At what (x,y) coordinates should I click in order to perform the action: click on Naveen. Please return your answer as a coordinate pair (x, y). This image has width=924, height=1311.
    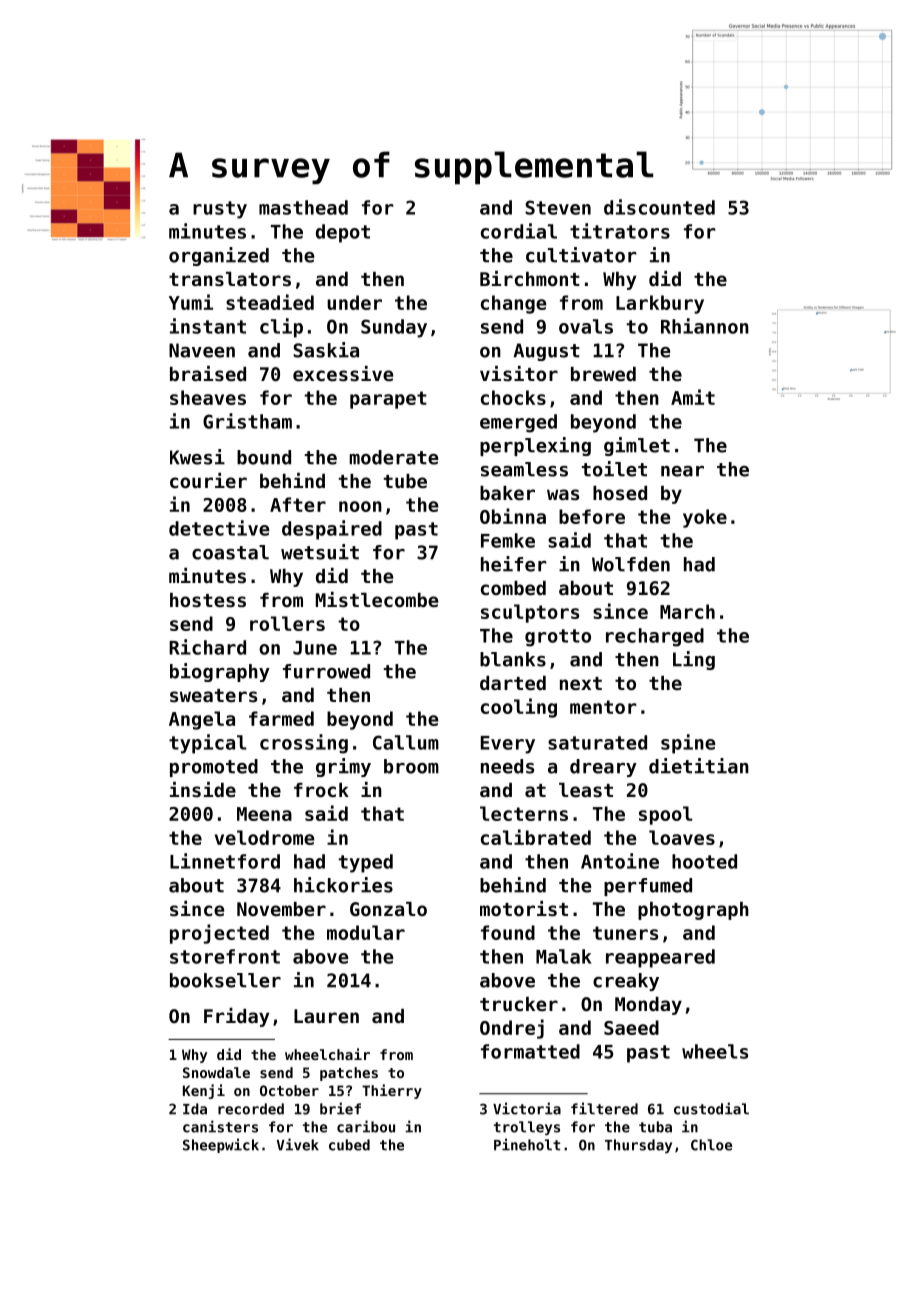
    Looking at the image, I should click on (202, 350).
